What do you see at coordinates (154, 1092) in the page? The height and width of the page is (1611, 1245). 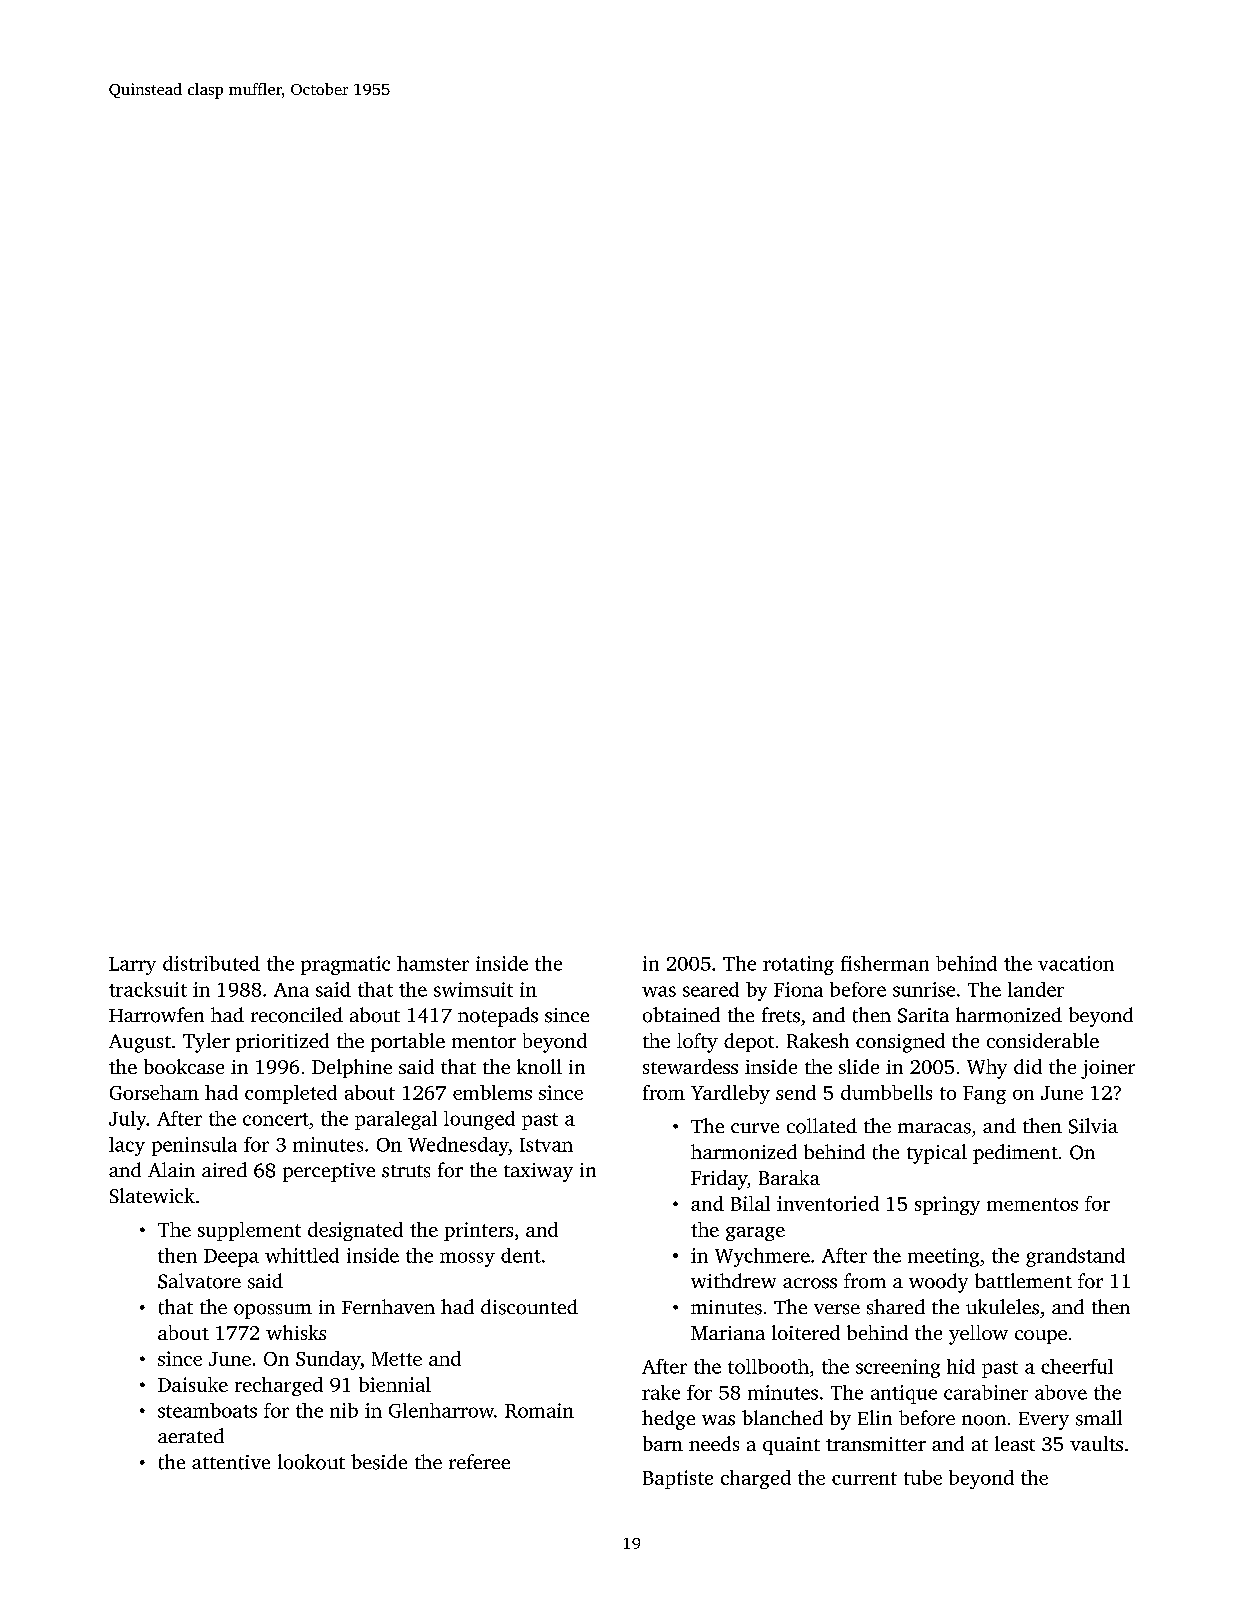 I see `Gorseham` at bounding box center [154, 1092].
